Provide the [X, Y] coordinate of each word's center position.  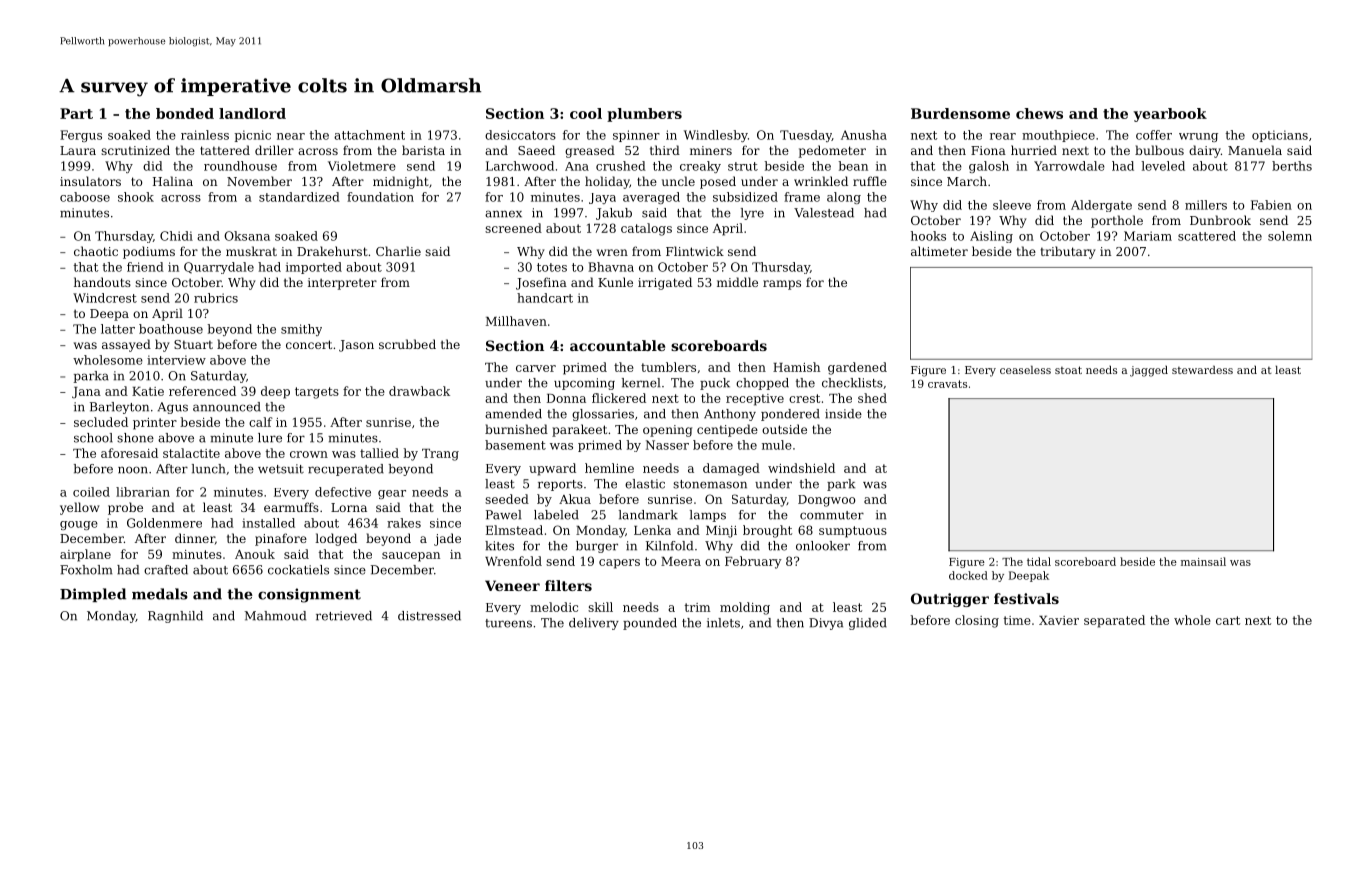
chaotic [96, 251]
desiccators [520, 135]
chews [1039, 113]
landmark [648, 515]
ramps [782, 285]
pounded [650, 624]
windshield [801, 468]
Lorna [349, 507]
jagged [1149, 371]
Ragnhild [175, 617]
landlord [252, 113]
